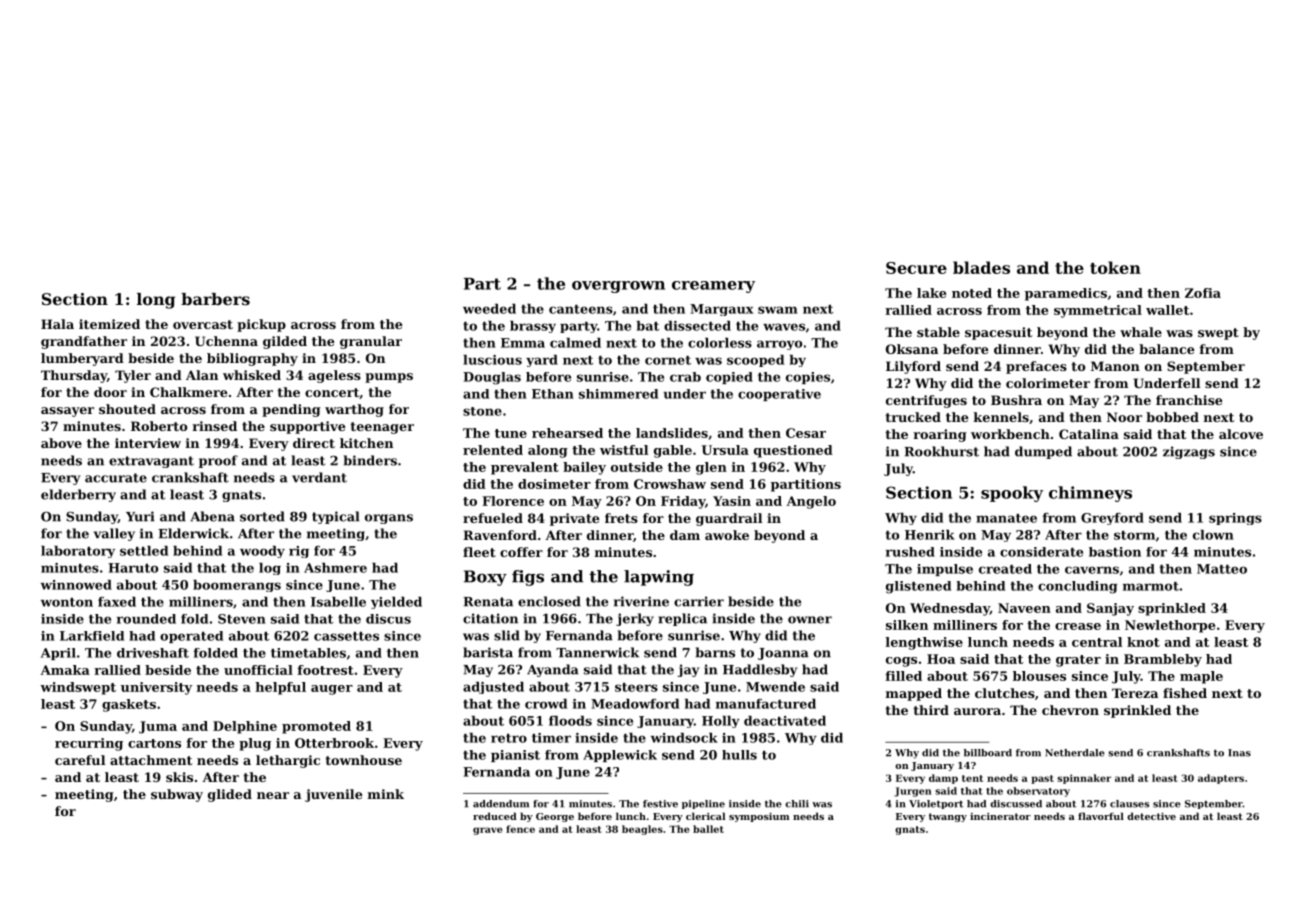 The height and width of the screenshot is (924, 1308). What do you see at coordinates (501, 804) in the screenshot?
I see `addendum` at bounding box center [501, 804].
